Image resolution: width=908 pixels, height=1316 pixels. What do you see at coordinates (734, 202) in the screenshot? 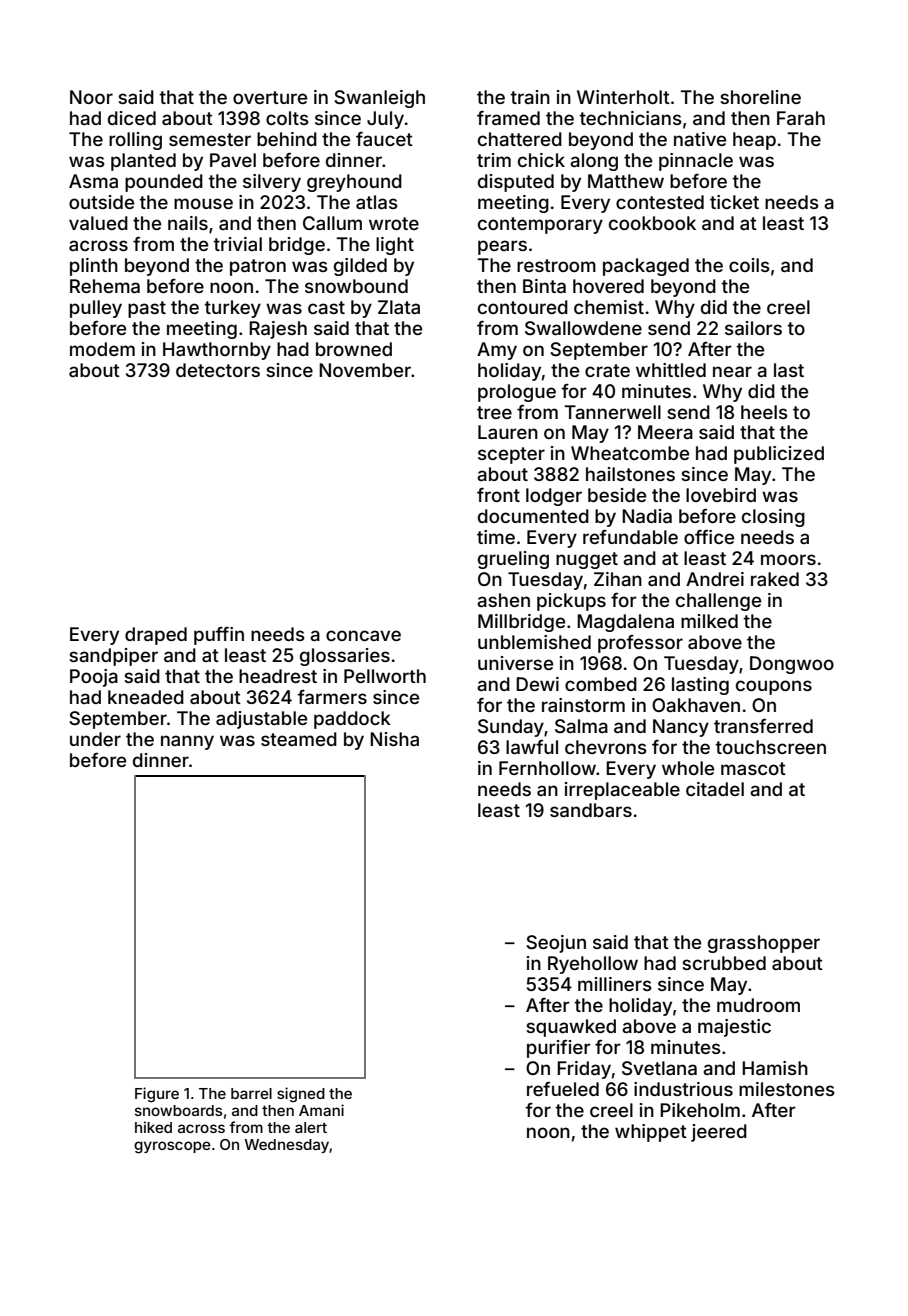
I see `ticket` at bounding box center [734, 202].
